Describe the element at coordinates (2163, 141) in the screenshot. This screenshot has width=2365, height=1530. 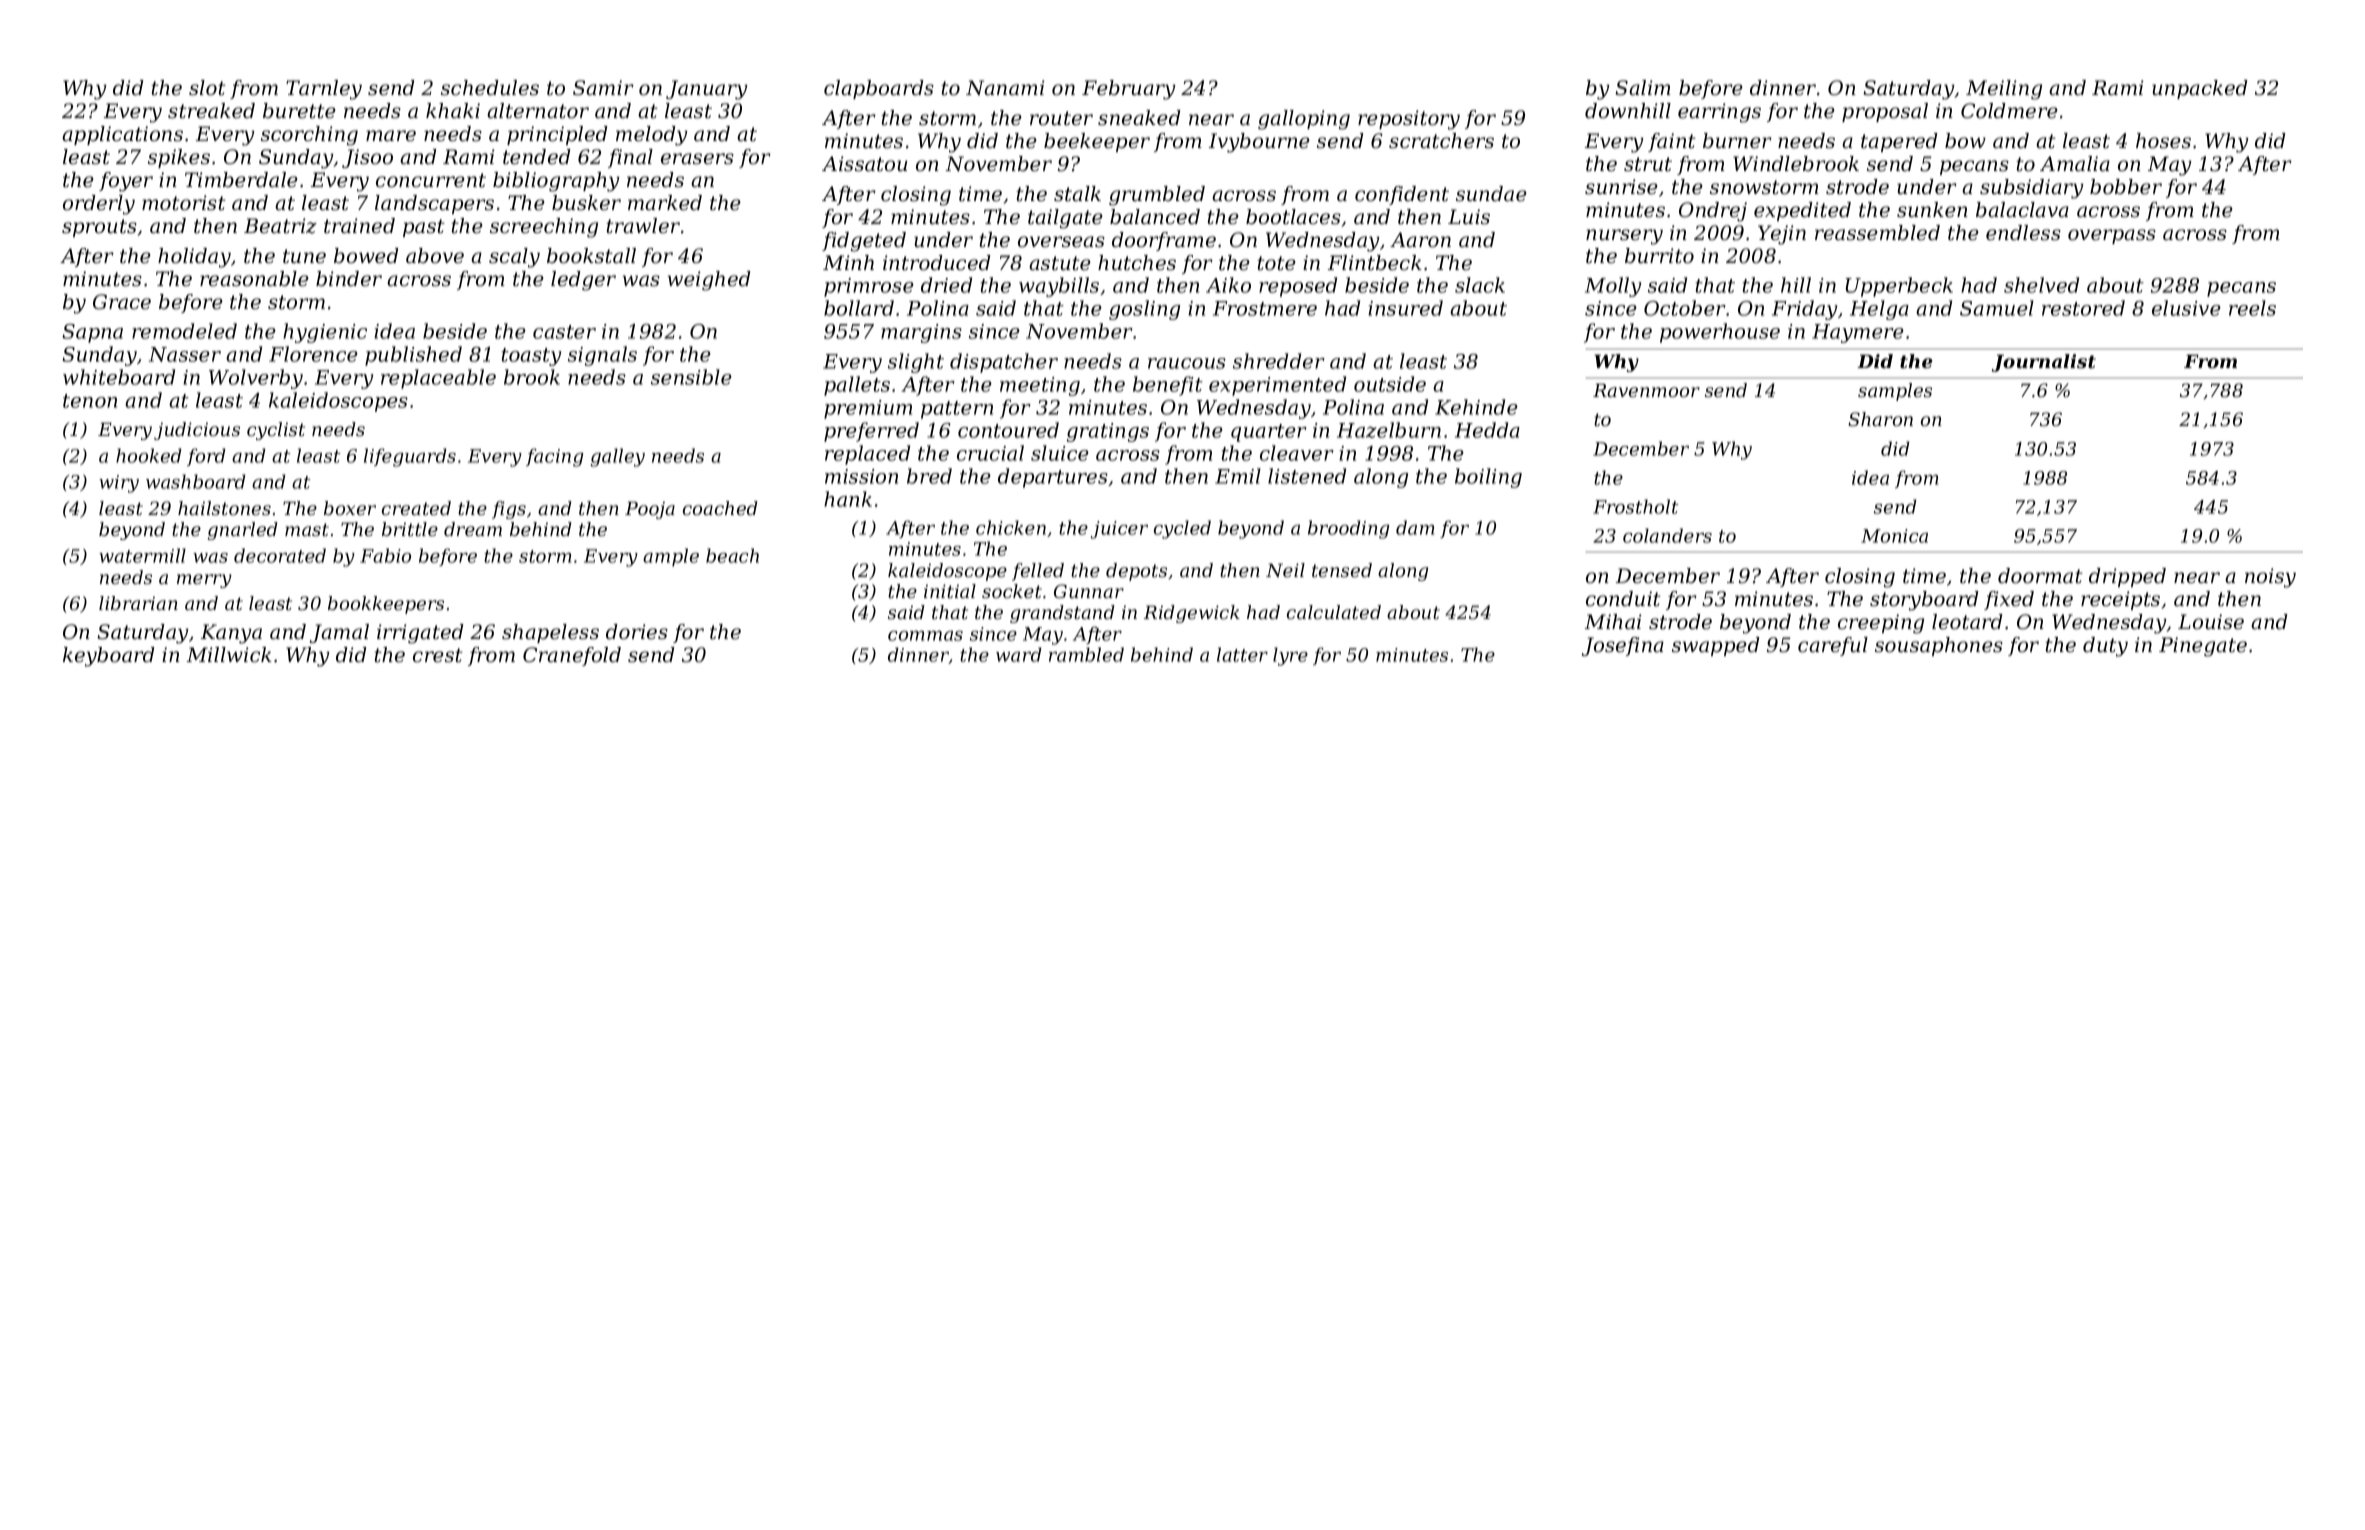
I see `hoses` at that location.
